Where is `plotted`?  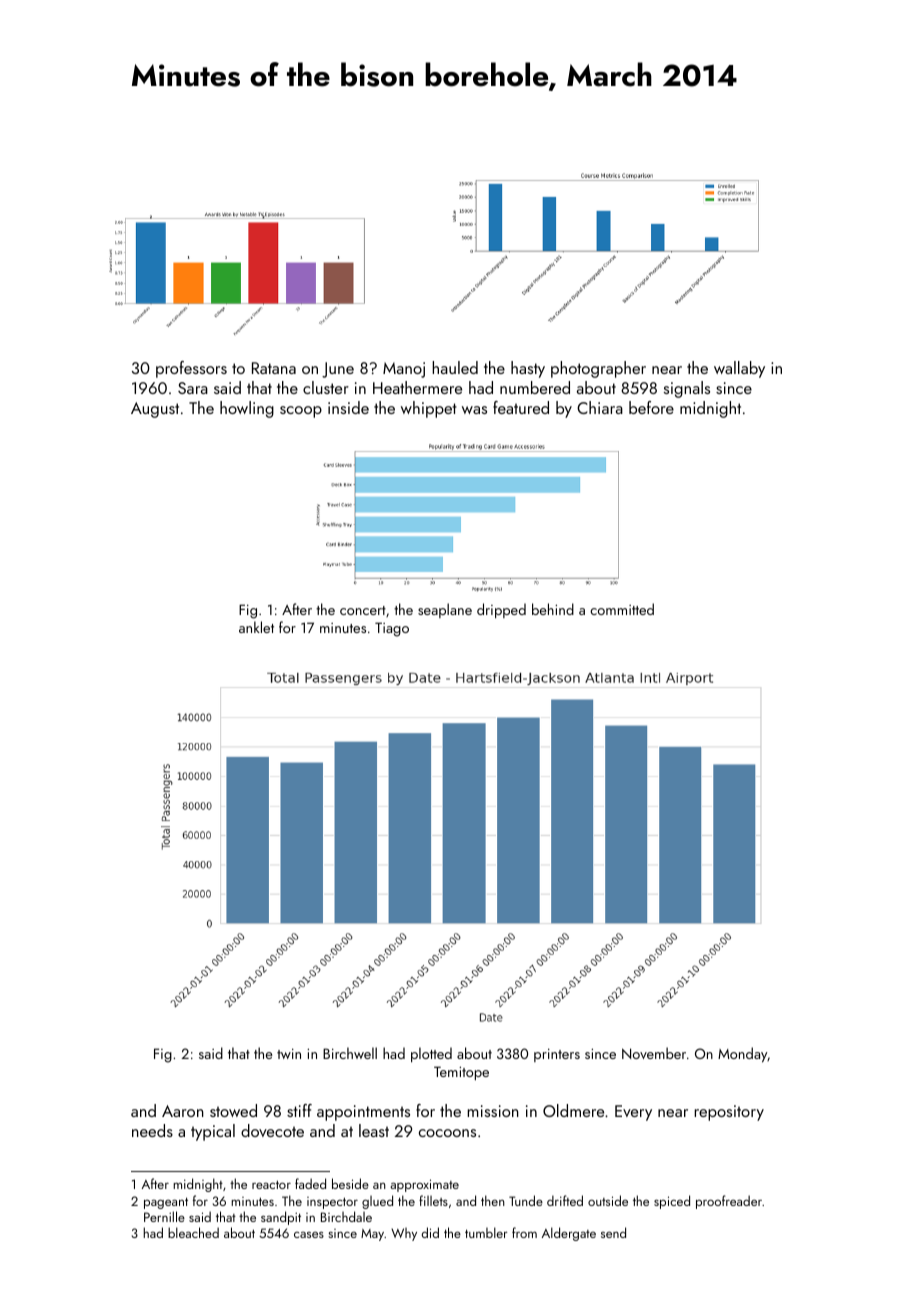
plotted is located at coordinates (431, 1054).
